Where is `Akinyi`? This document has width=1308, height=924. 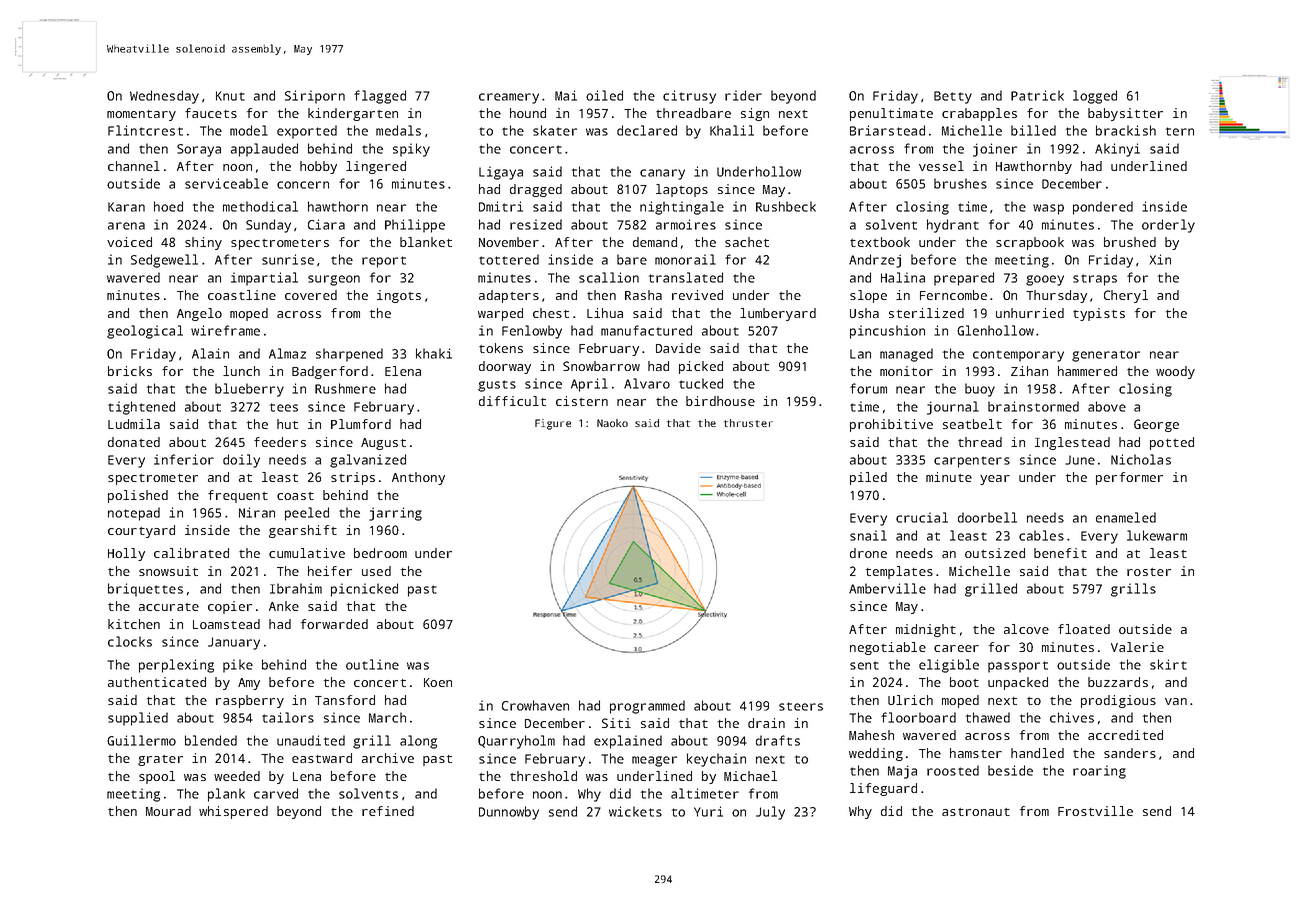
Akinyi is located at coordinates (1117, 150).
